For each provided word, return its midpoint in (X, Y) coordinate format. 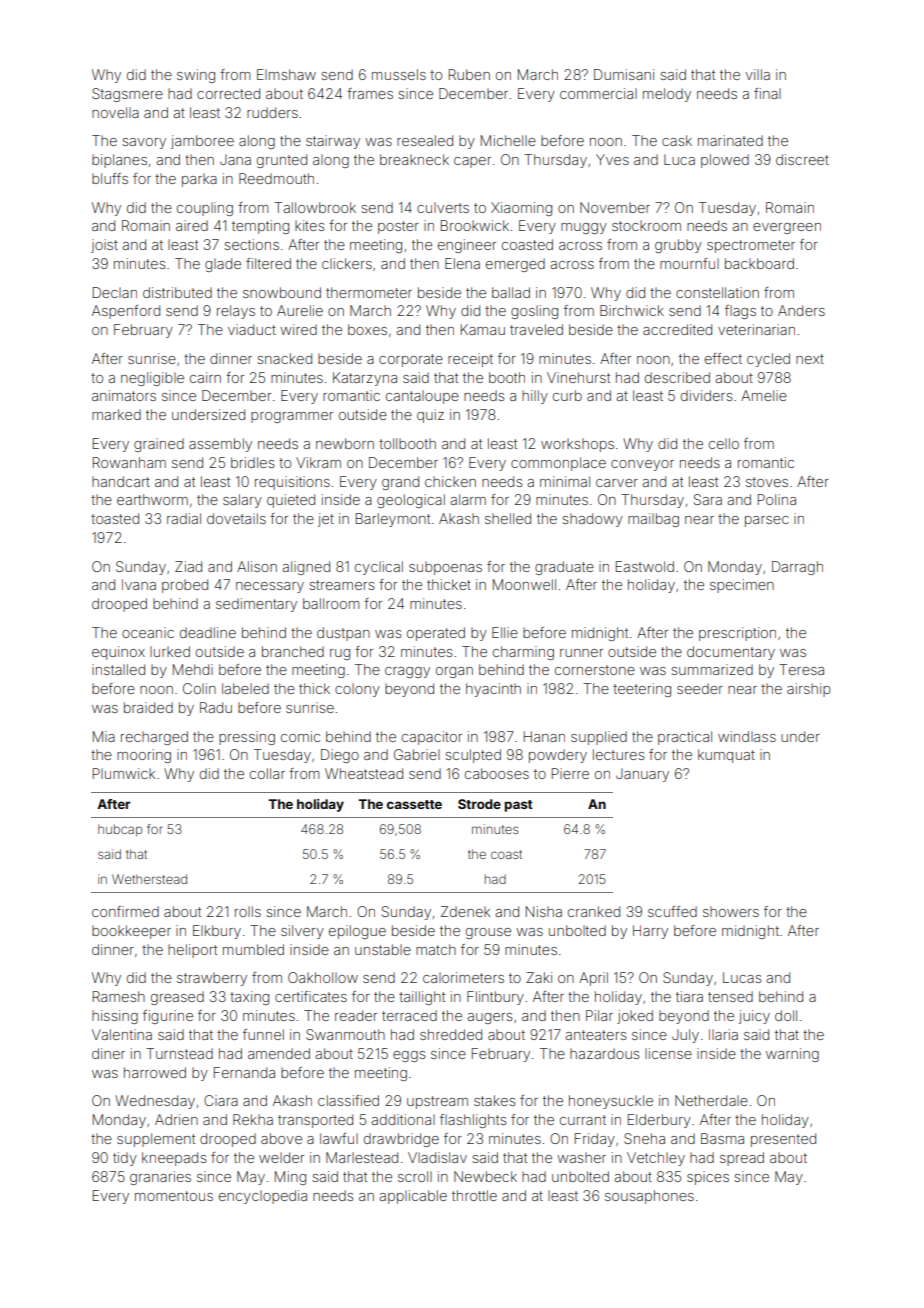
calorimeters (463, 977)
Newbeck (485, 1176)
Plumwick (124, 773)
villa (757, 74)
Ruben (469, 74)
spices (708, 1178)
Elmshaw (286, 74)
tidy (125, 1159)
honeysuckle (611, 1102)
